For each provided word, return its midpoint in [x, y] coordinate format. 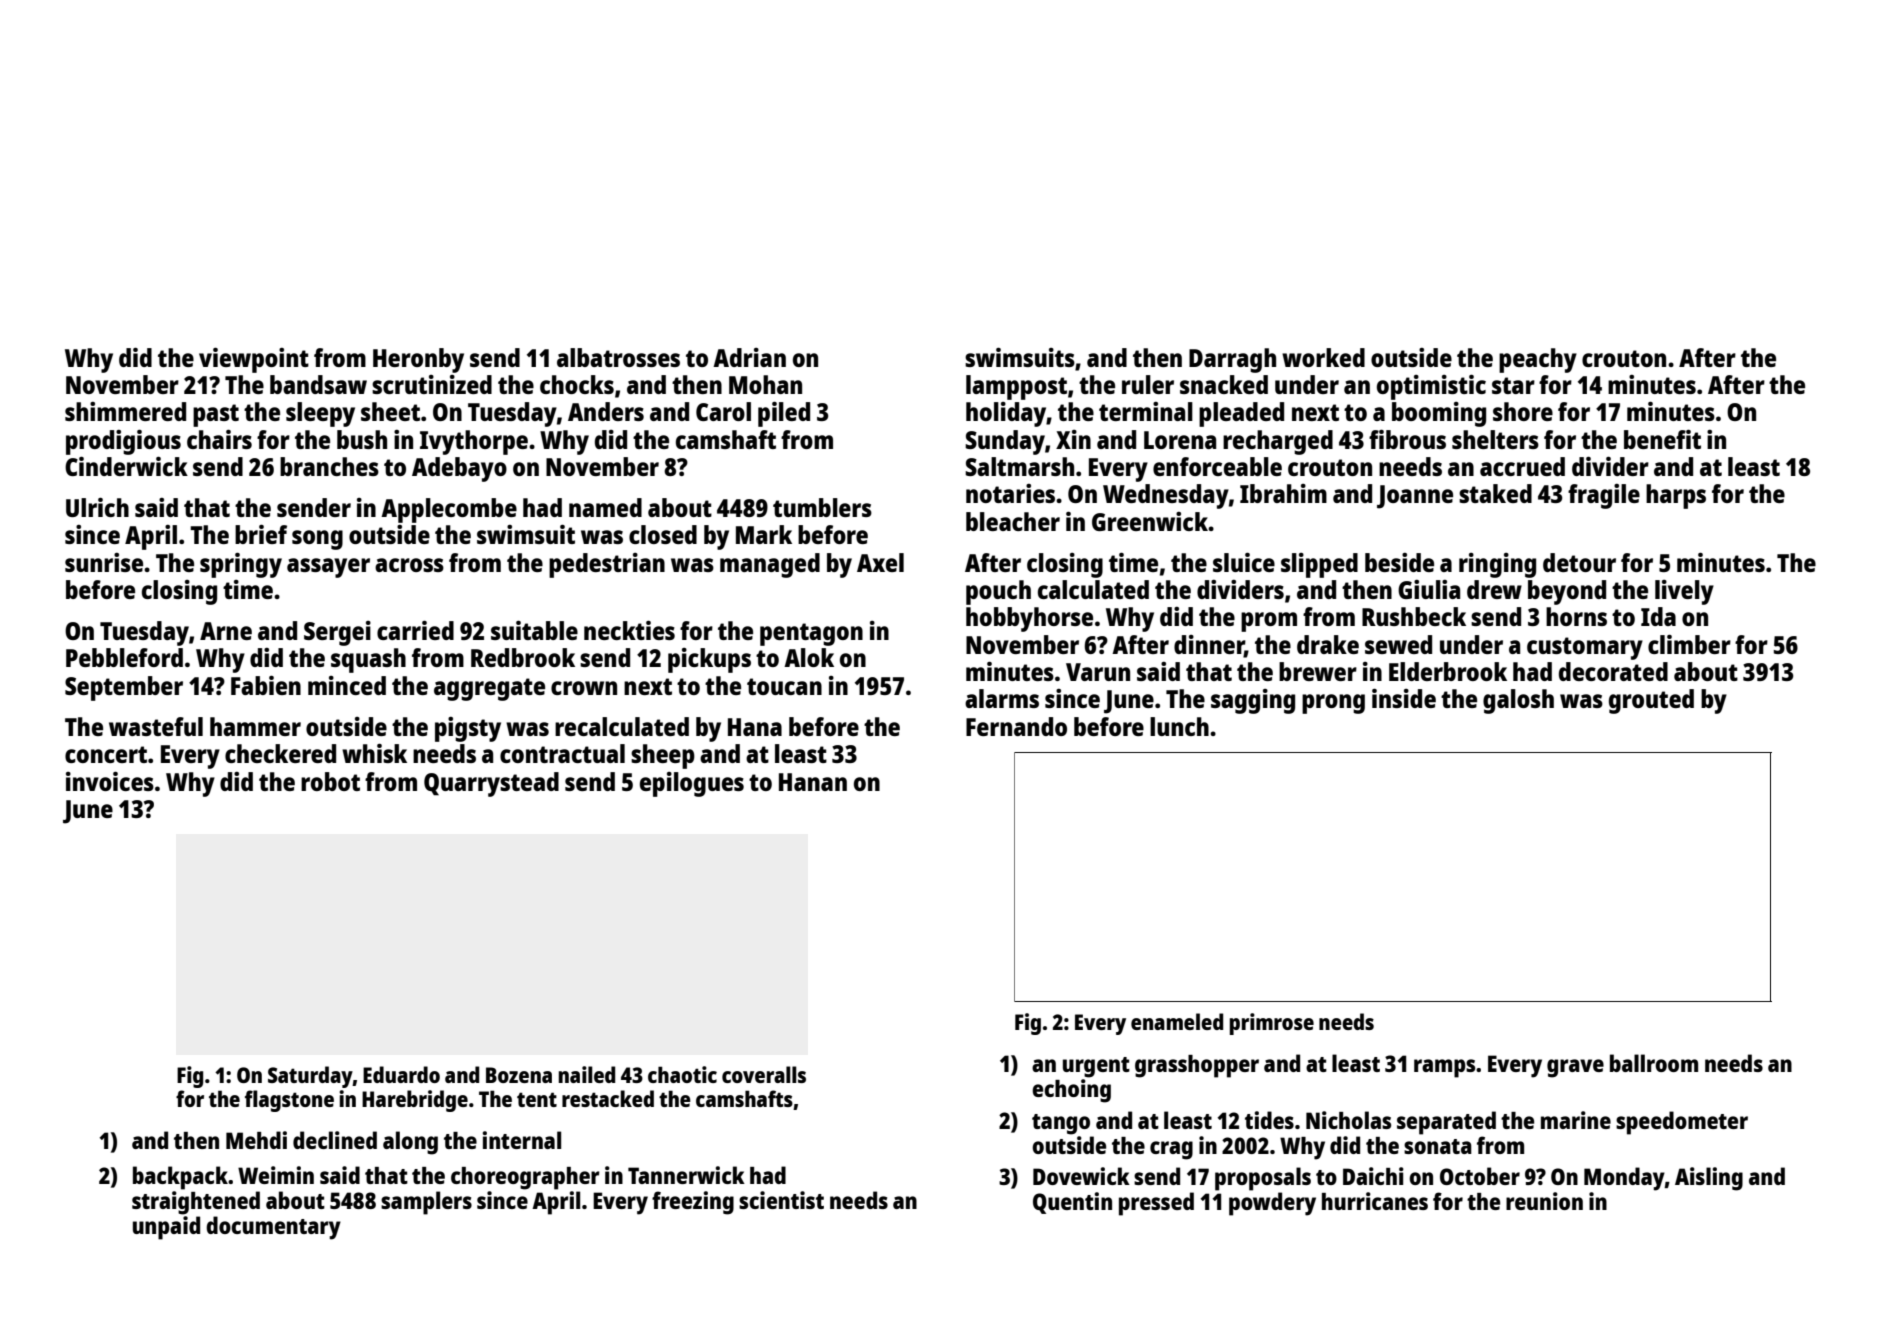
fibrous [1407, 439]
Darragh [1232, 360]
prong [1333, 704]
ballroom [1654, 1063]
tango [1061, 1124]
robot [330, 781]
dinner [1209, 646]
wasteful [156, 726]
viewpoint [254, 360]
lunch [1179, 726]
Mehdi [256, 1140]
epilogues [692, 784]
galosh [1518, 701]
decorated [1613, 671]
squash [368, 660]
